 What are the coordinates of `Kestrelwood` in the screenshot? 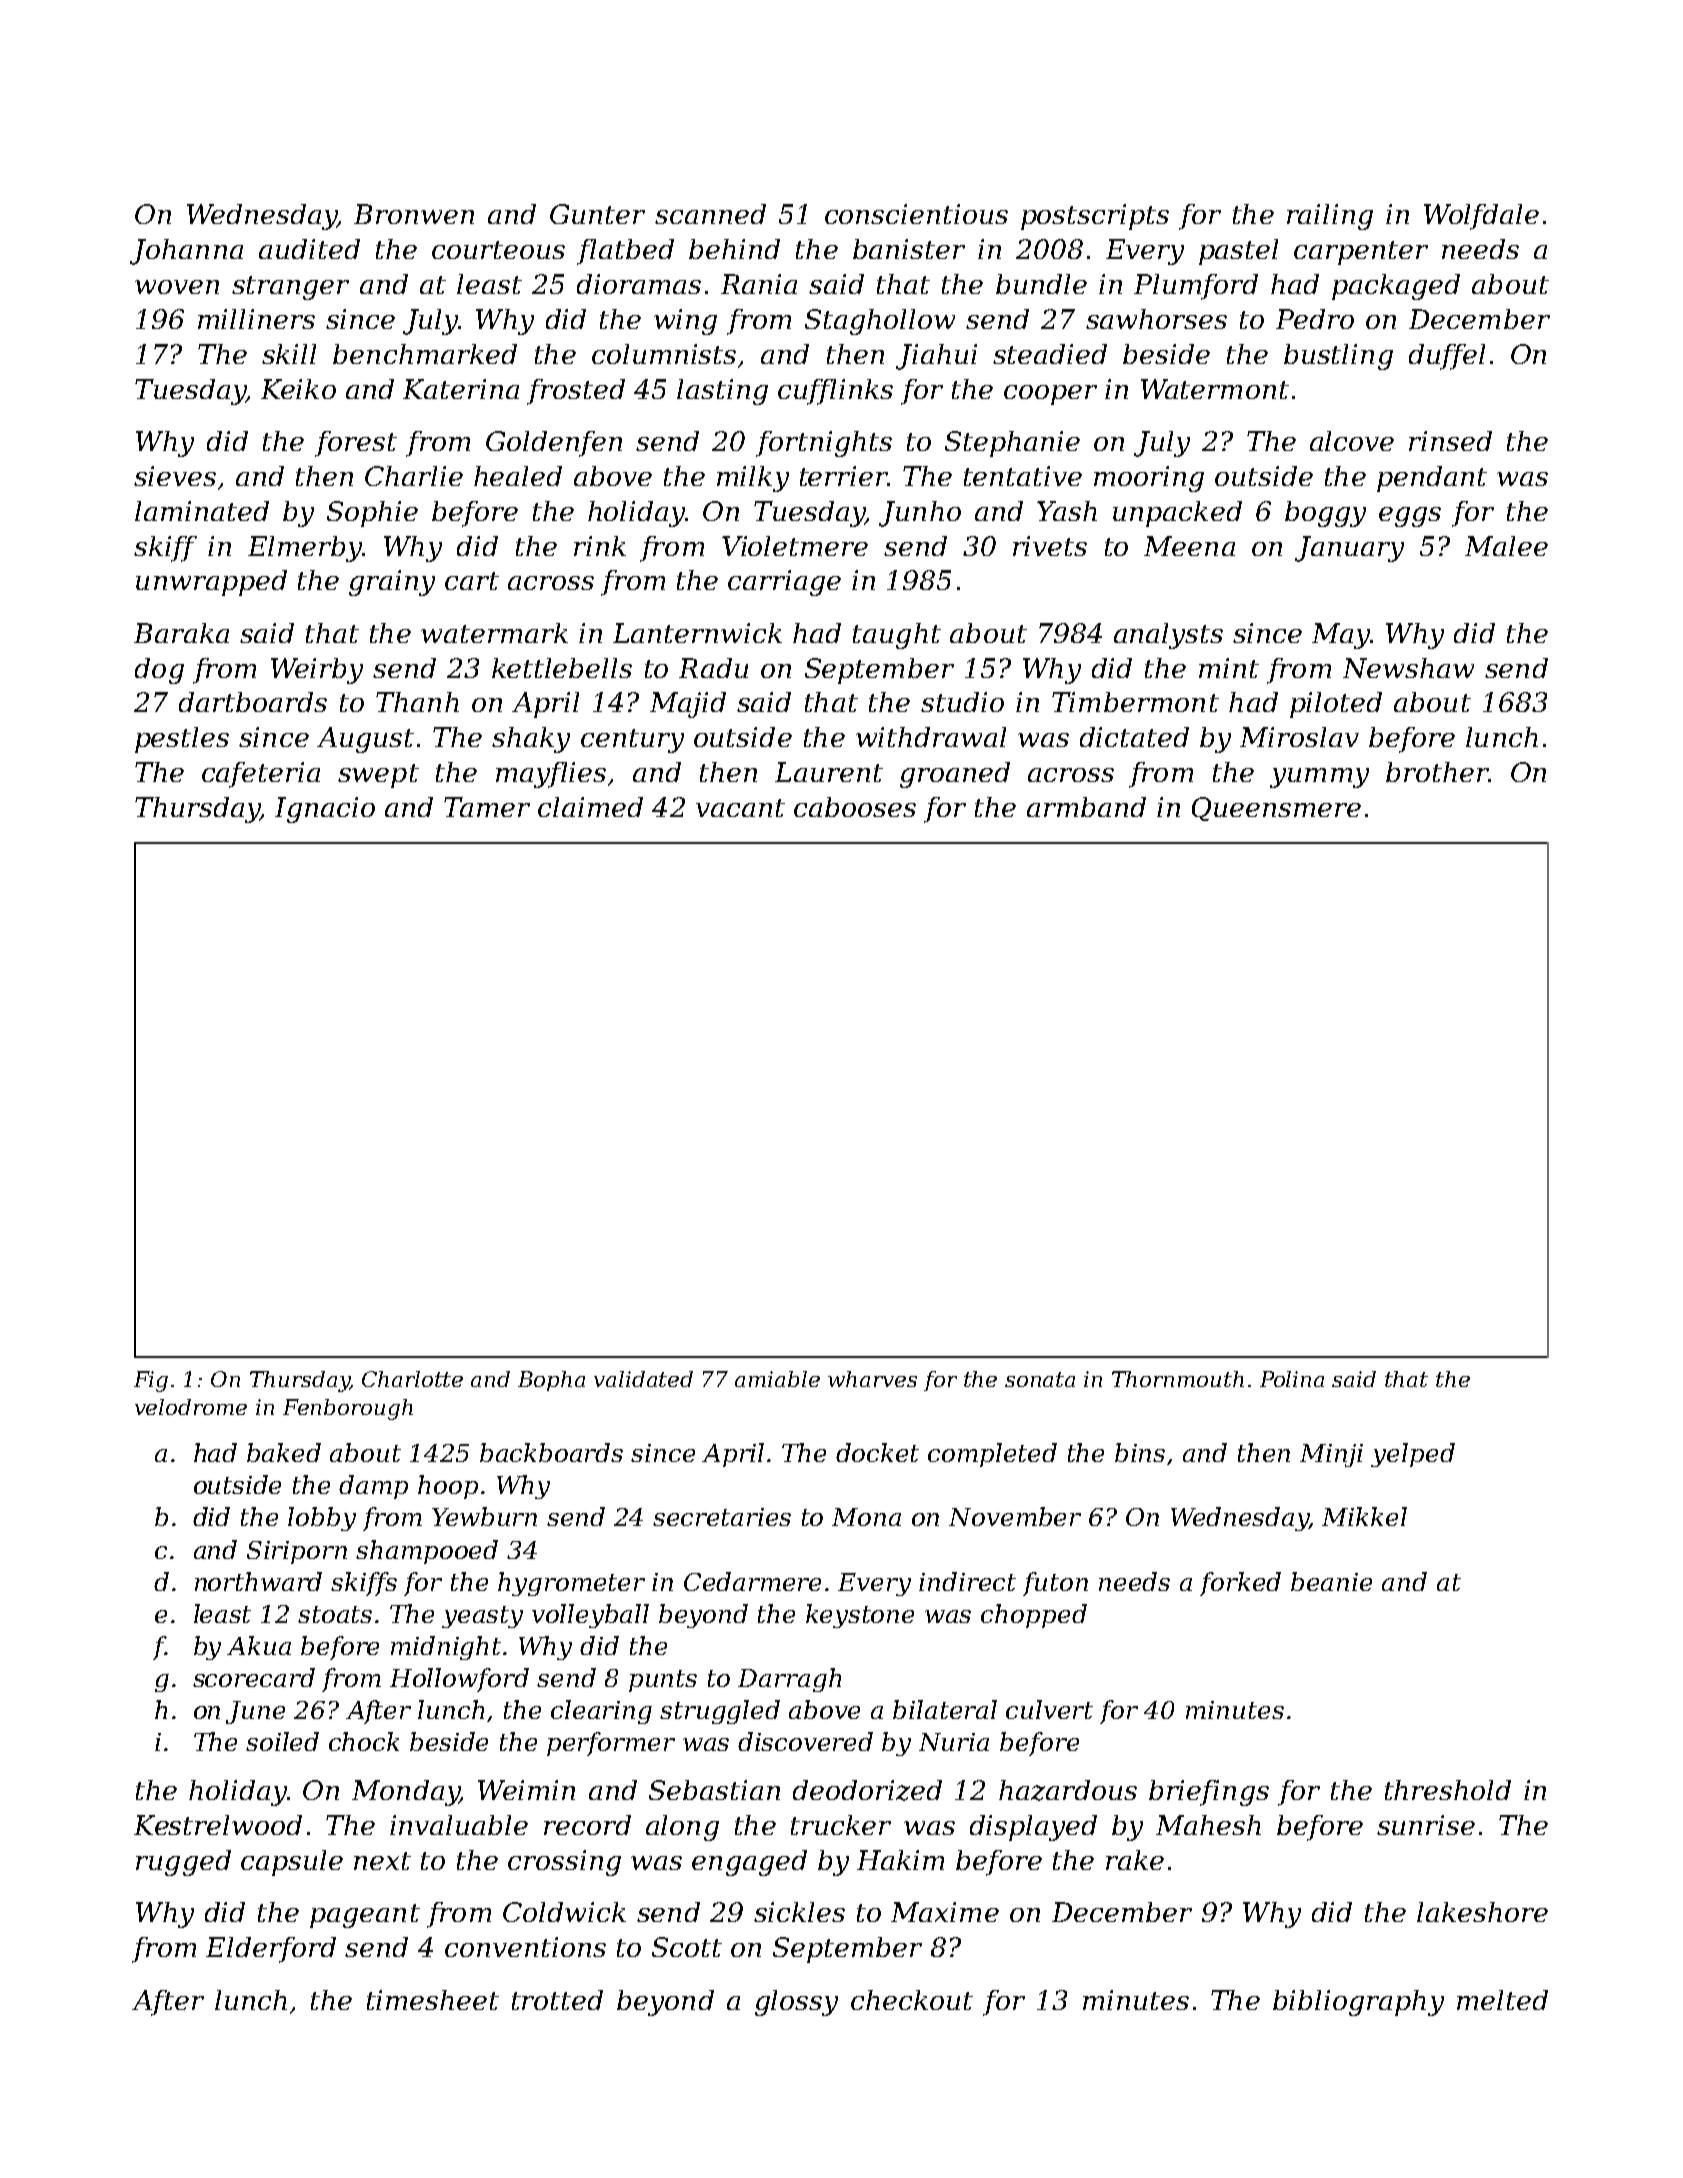 It's located at (218, 1825).
